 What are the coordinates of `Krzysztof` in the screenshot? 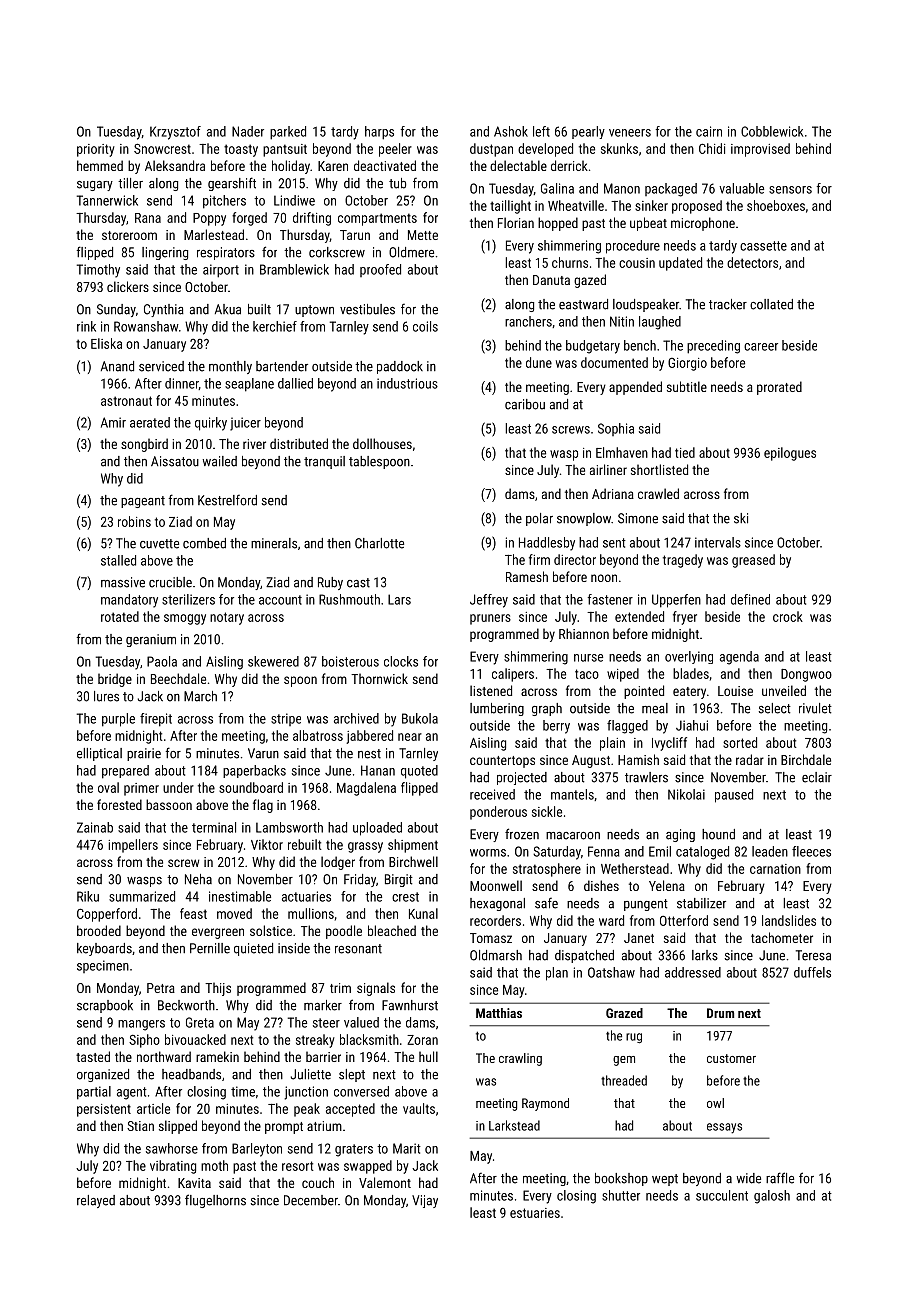 It's located at (175, 133).
